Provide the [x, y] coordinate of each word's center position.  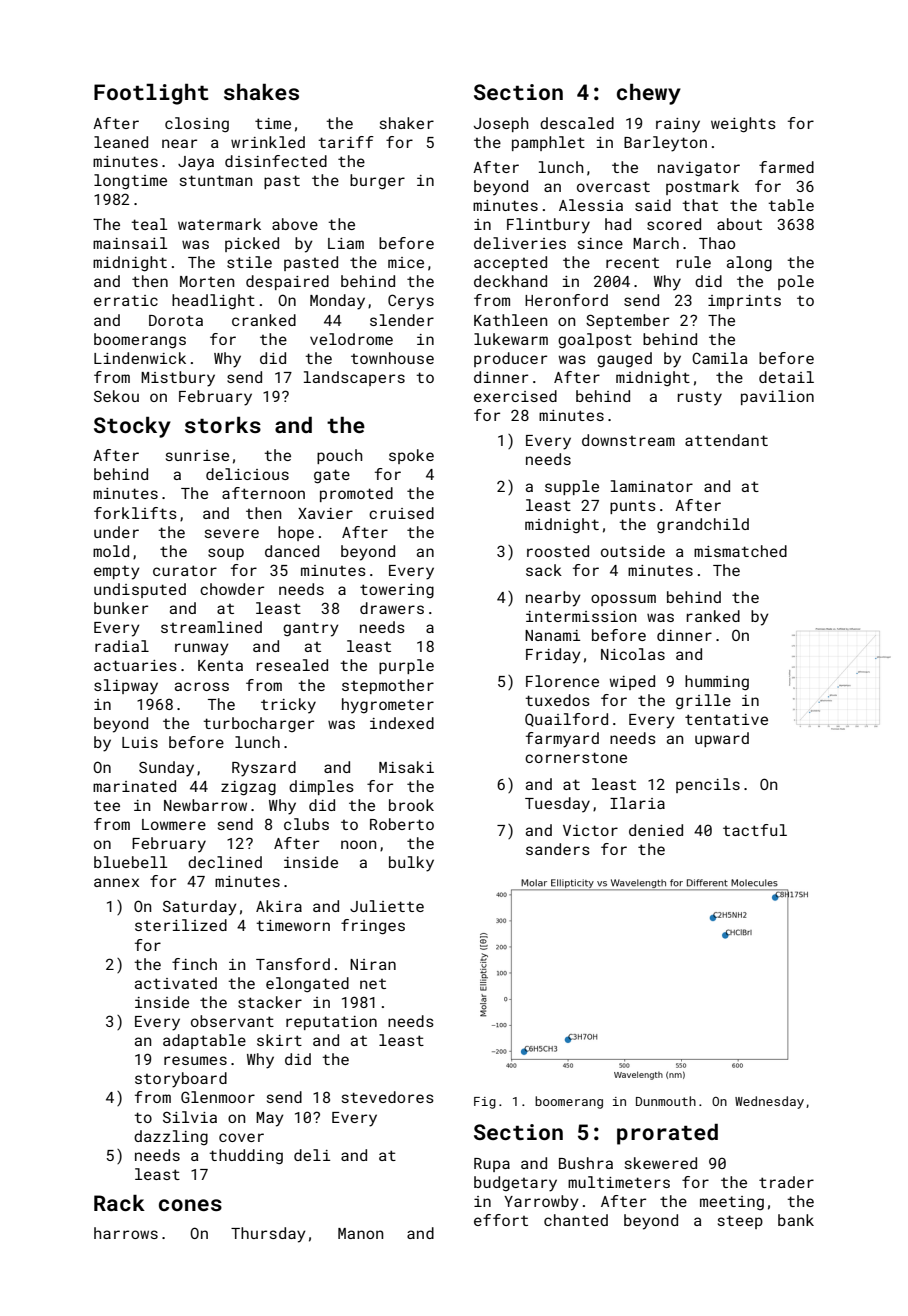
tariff [346, 142]
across [202, 686]
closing [197, 125]
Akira [279, 906]
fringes [373, 927]
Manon [360, 1233]
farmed [786, 167]
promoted [356, 494]
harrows [126, 1233]
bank [796, 1220]
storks [223, 425]
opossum [623, 600]
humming [717, 683]
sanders [558, 849]
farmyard [562, 740]
